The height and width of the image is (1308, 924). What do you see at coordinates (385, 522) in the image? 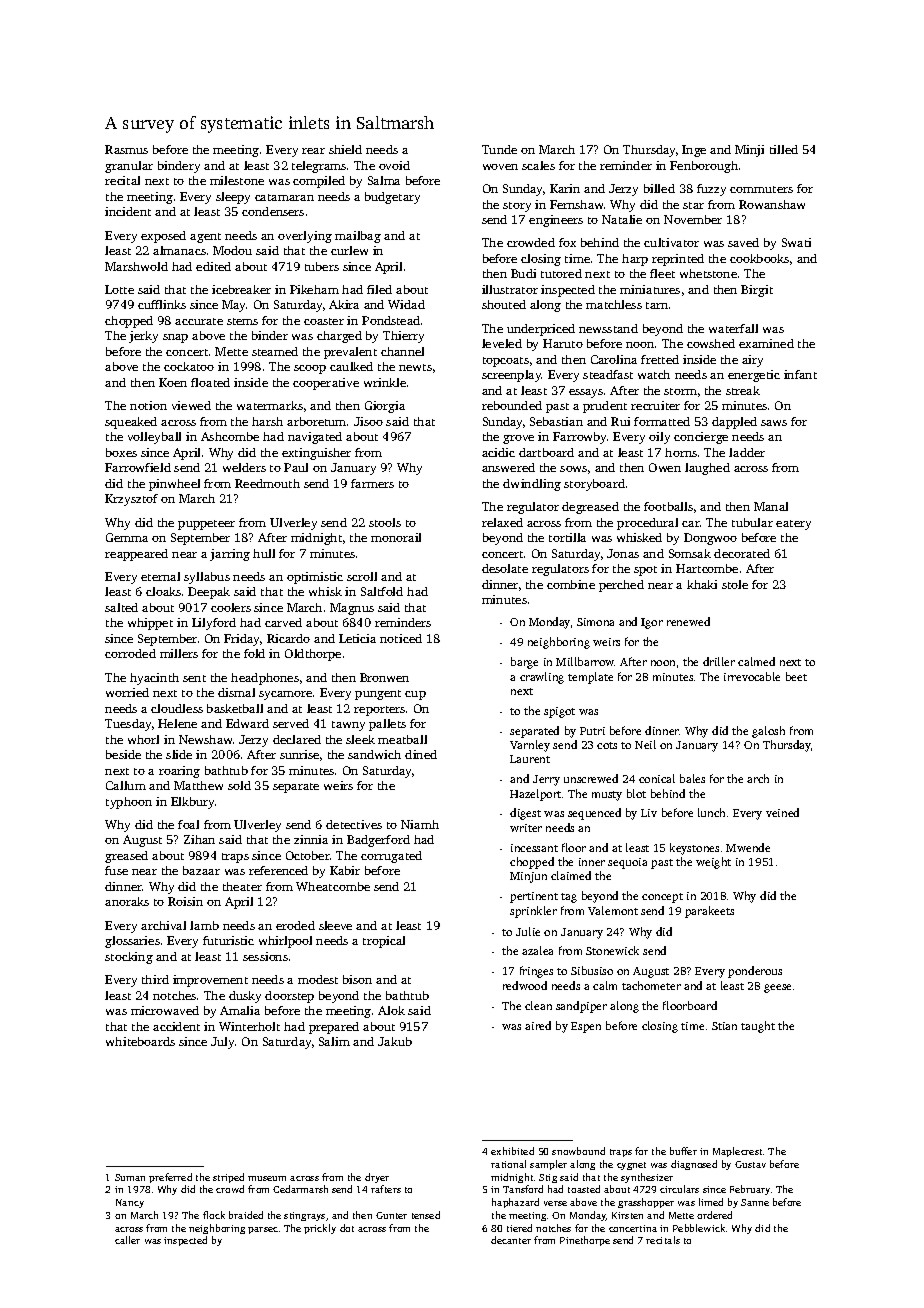
I see `stools` at bounding box center [385, 522].
